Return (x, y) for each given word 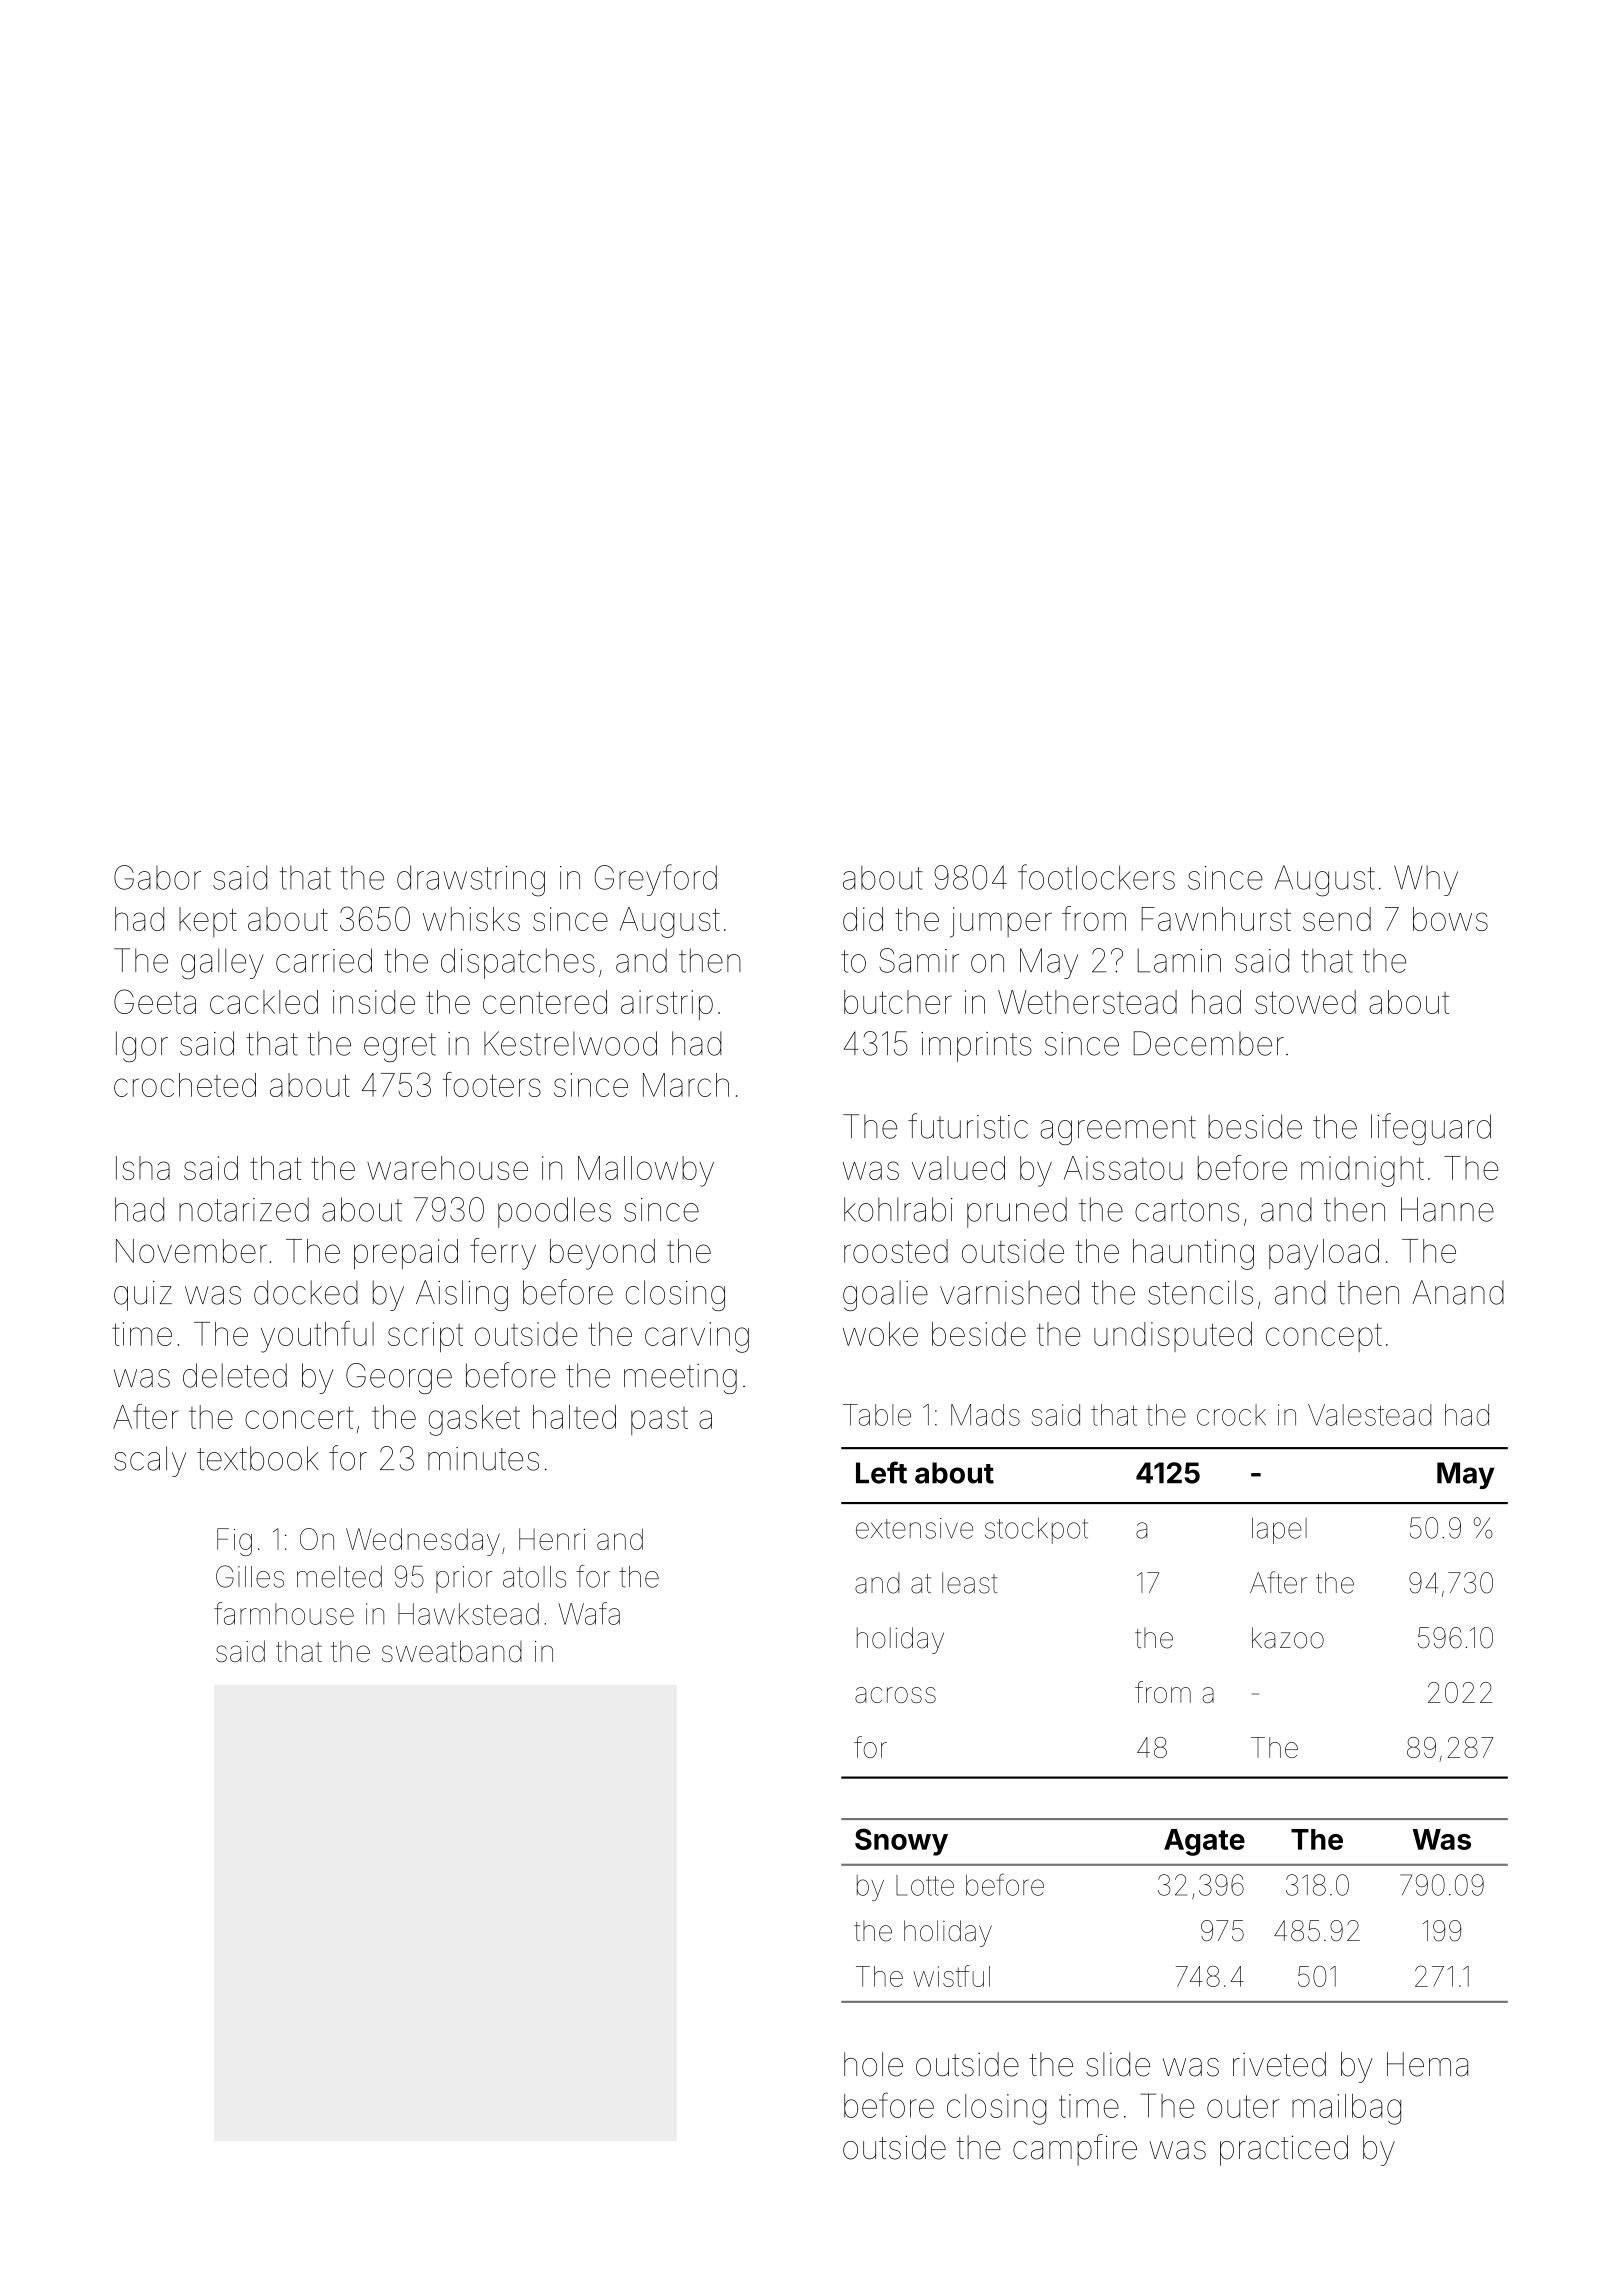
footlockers (1096, 877)
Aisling (462, 1295)
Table (877, 1415)
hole (873, 2064)
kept (208, 922)
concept (1324, 1337)
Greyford (656, 880)
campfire (1075, 2150)
